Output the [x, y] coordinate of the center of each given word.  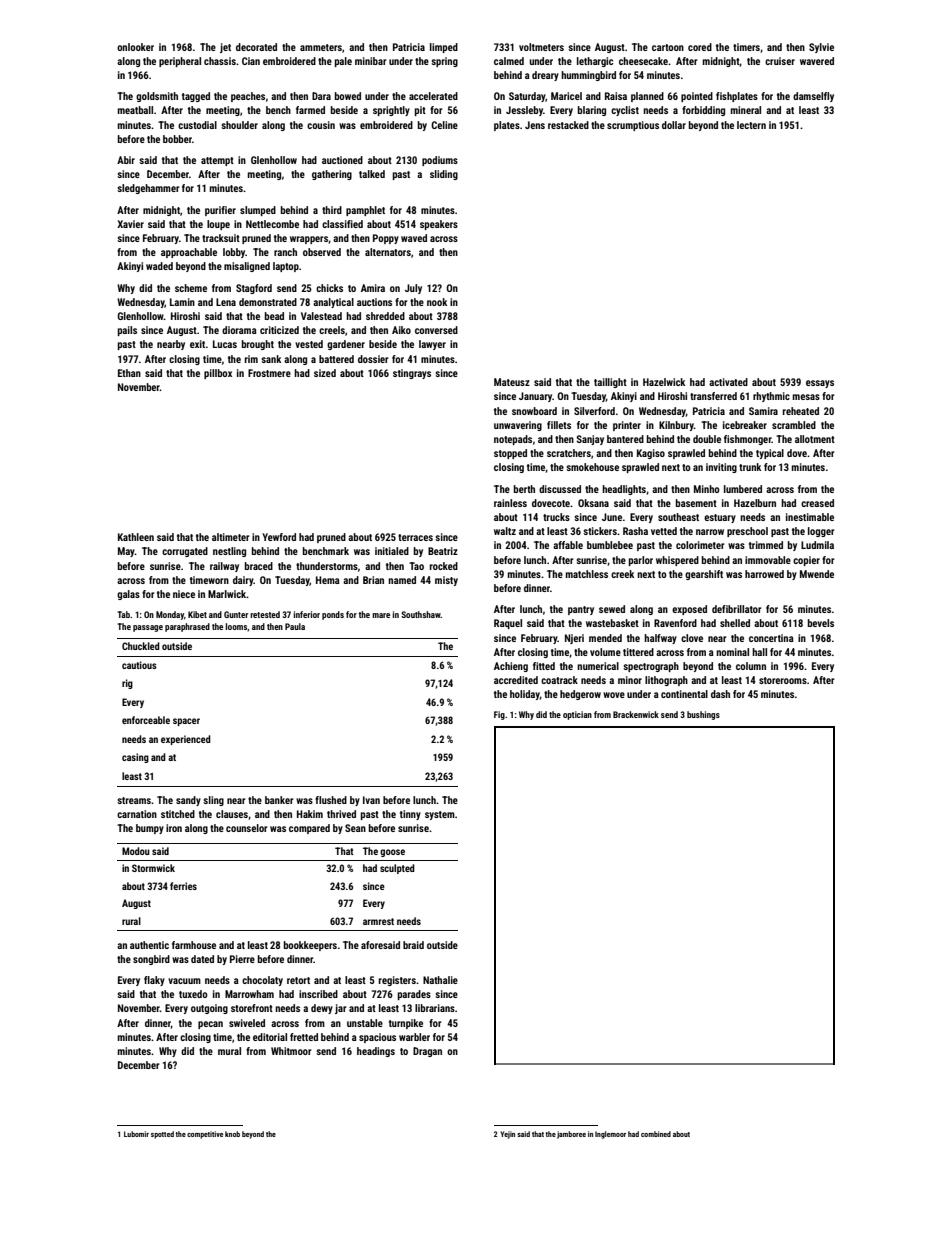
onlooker [135, 47]
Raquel [508, 624]
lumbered [743, 489]
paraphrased [187, 627]
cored [700, 47]
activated [728, 382]
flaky [154, 981]
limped [444, 48]
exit [197, 344]
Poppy [386, 239]
